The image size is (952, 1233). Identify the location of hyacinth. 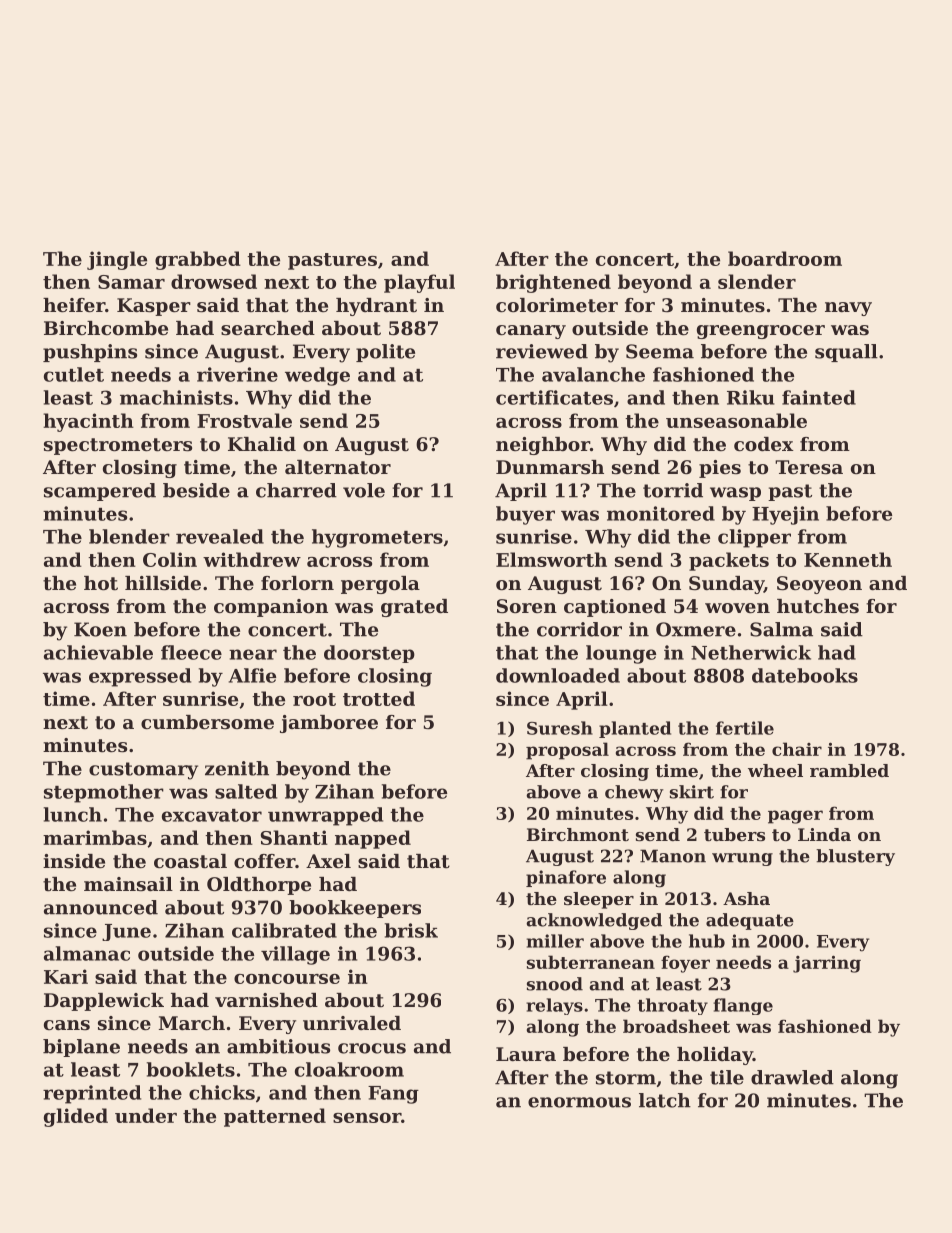
(88, 422).
